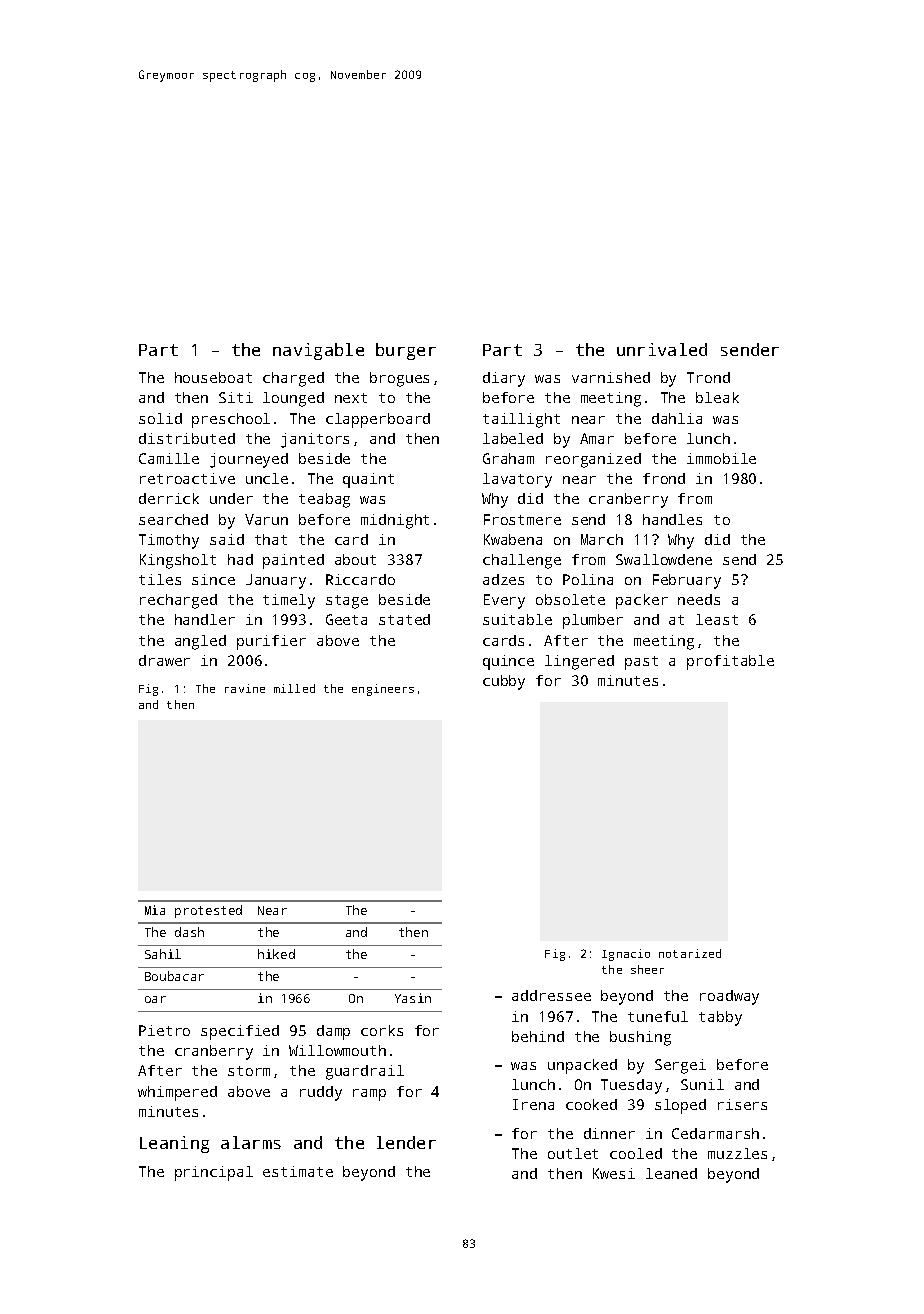 This screenshot has height=1314, width=924. Describe the element at coordinates (671, 1173) in the screenshot. I see `leaned` at that location.
